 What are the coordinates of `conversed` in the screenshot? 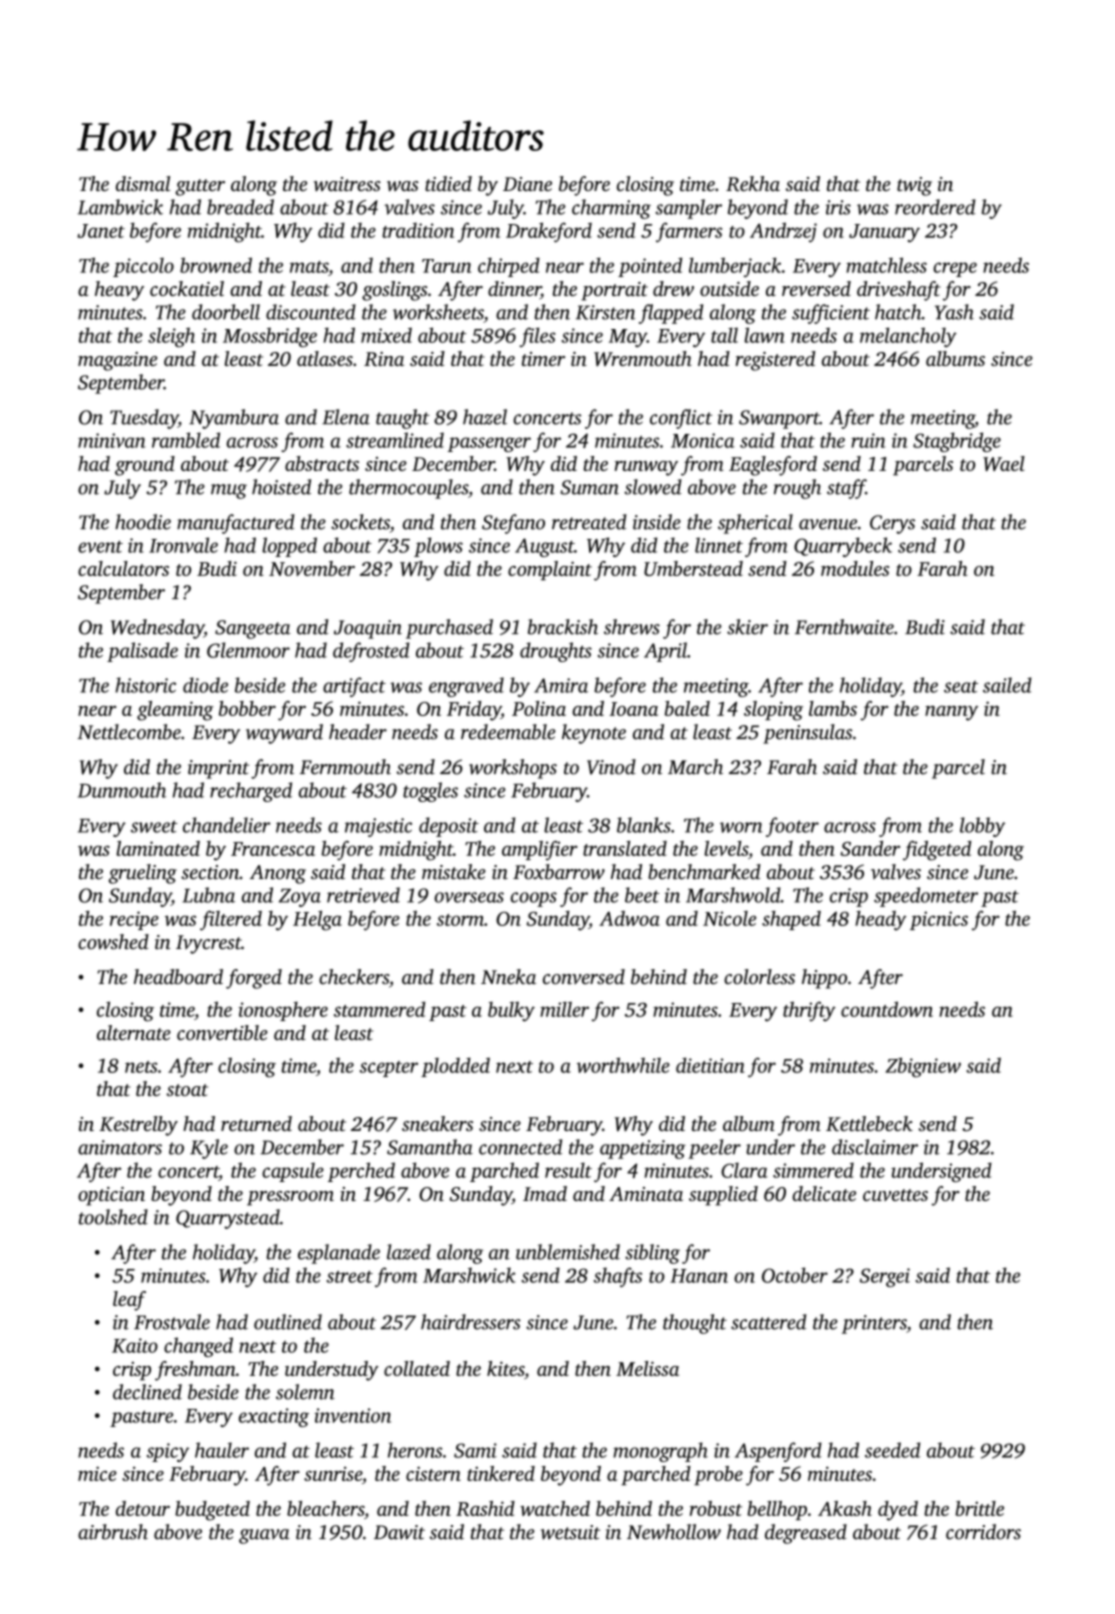 It's located at (584, 976).
